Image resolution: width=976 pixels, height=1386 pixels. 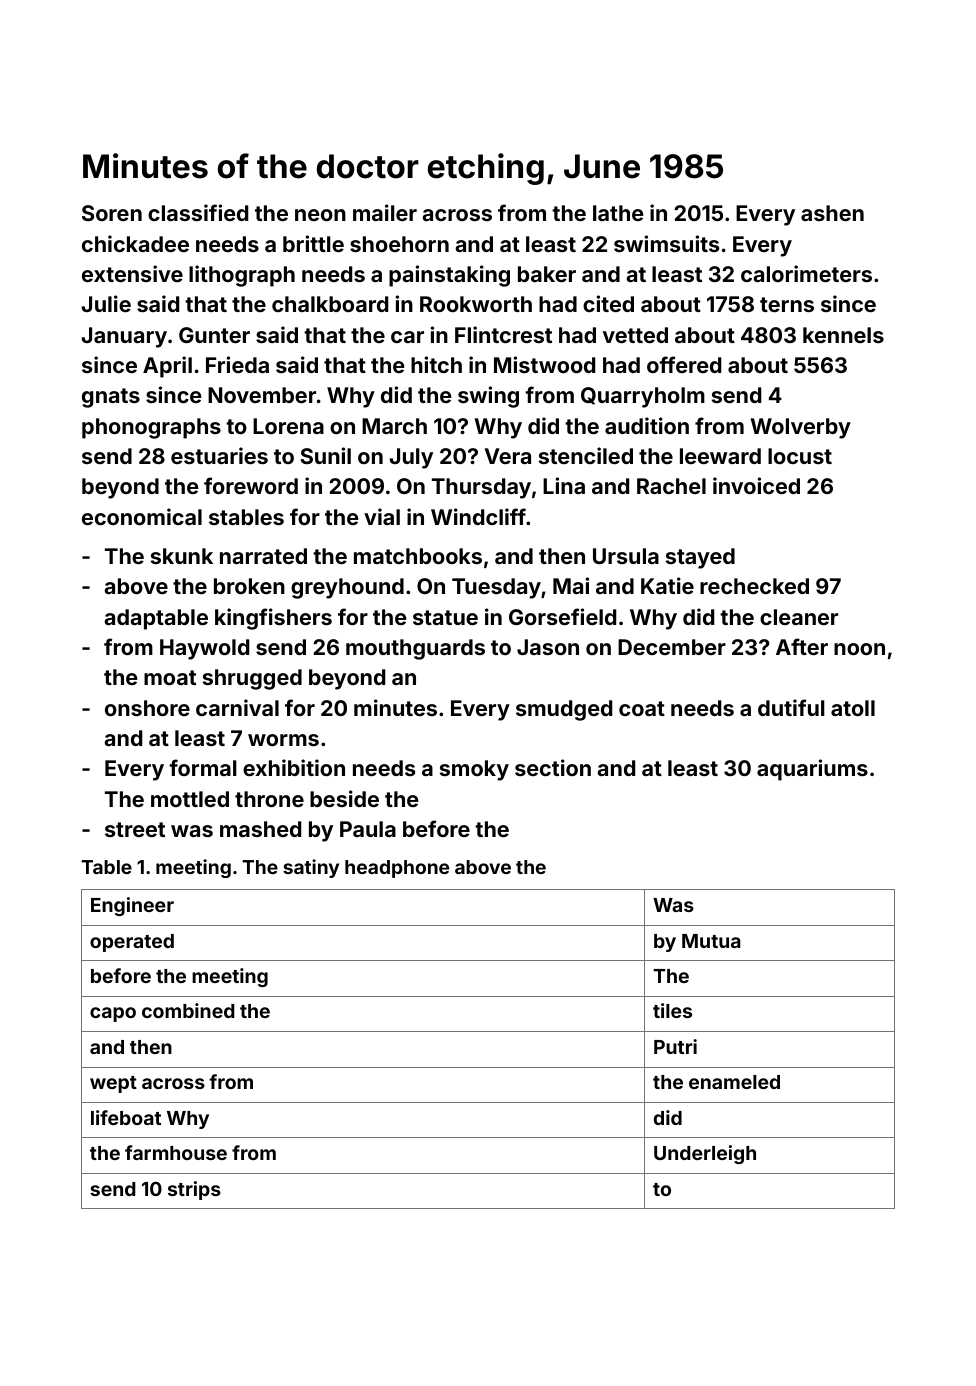 What do you see at coordinates (626, 556) in the image?
I see `Ursula` at bounding box center [626, 556].
